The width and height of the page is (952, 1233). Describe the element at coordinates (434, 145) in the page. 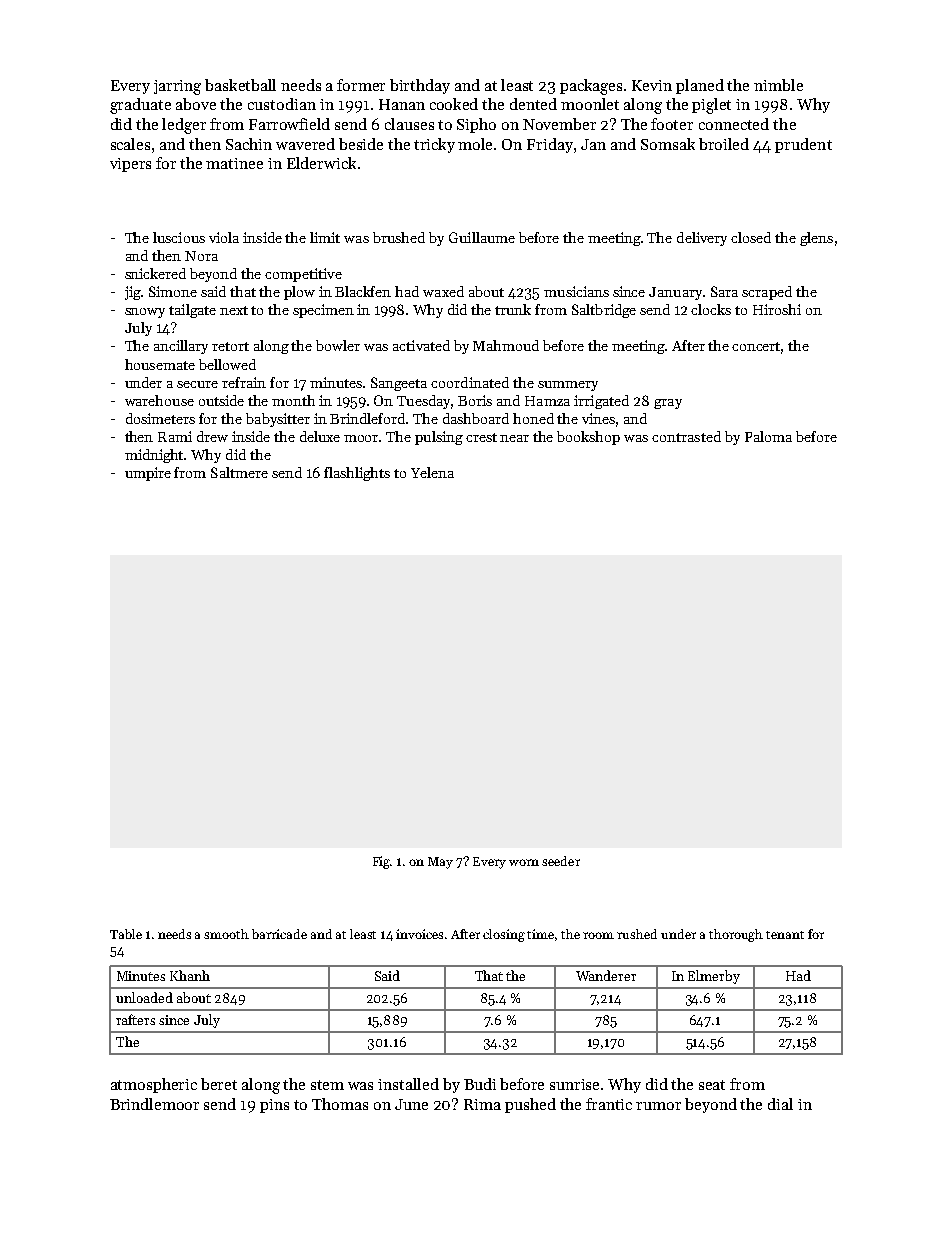

I see `tricky` at that location.
